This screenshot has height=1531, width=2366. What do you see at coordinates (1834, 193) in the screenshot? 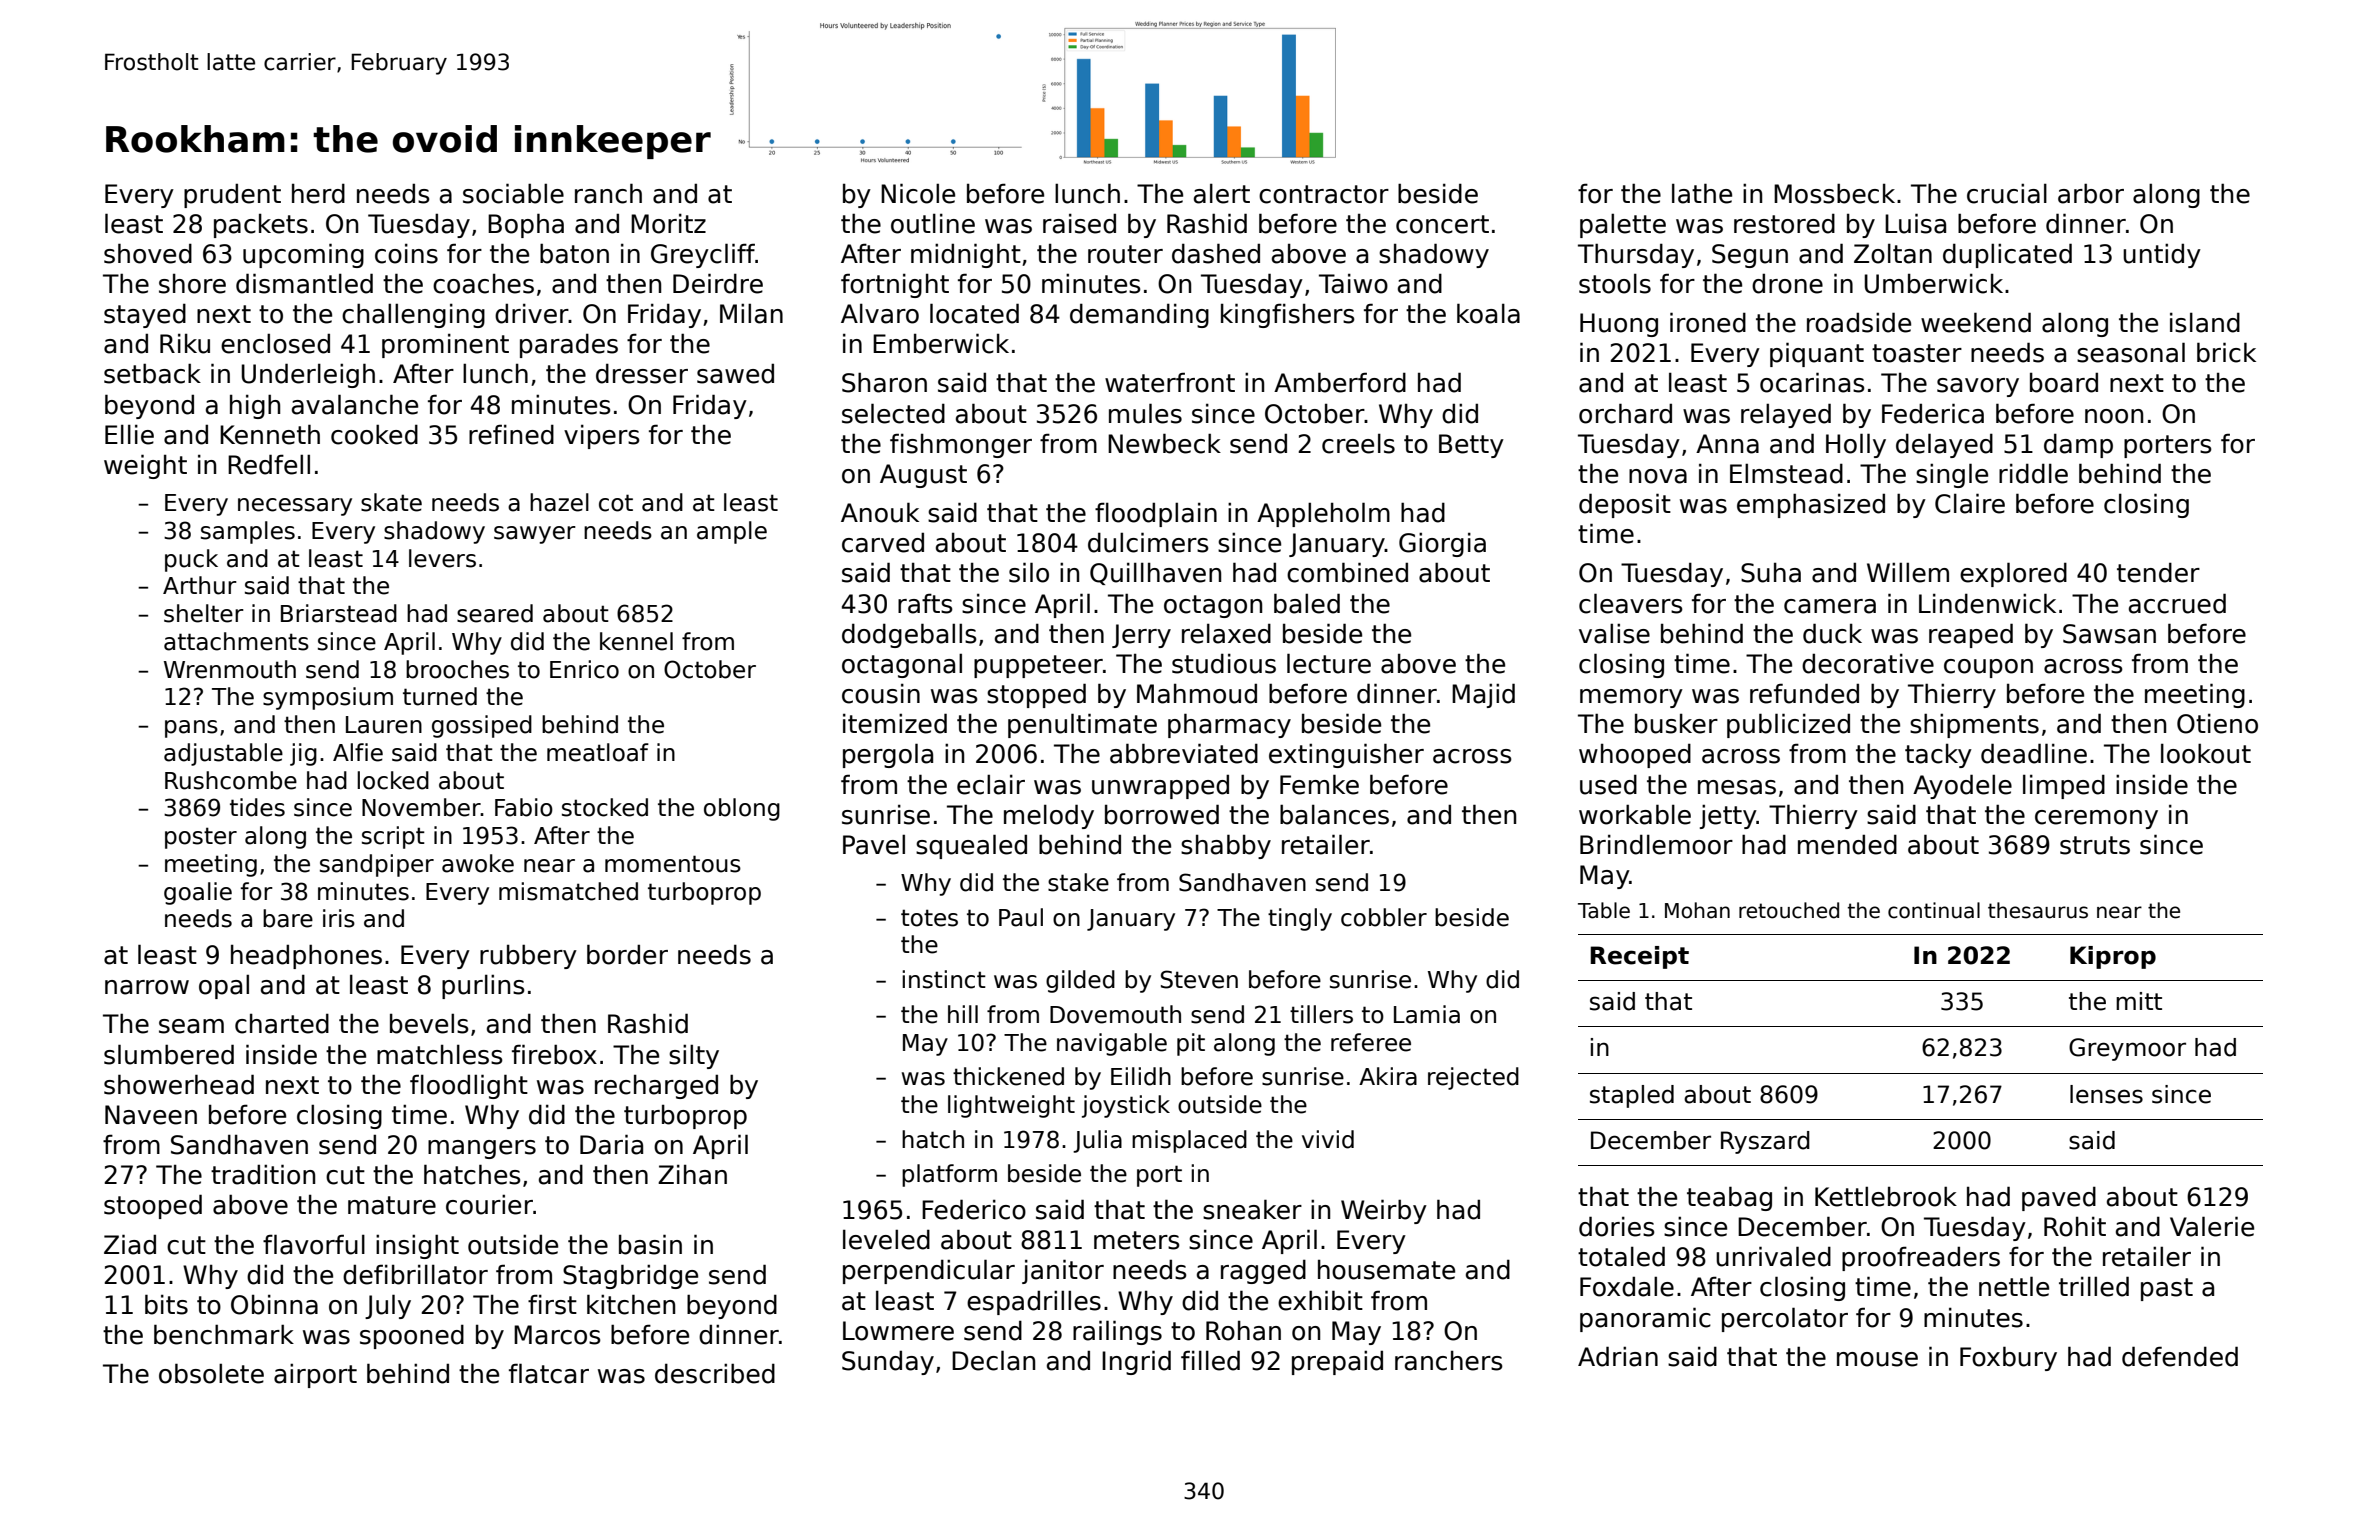
I see `Mossbeck` at bounding box center [1834, 193].
